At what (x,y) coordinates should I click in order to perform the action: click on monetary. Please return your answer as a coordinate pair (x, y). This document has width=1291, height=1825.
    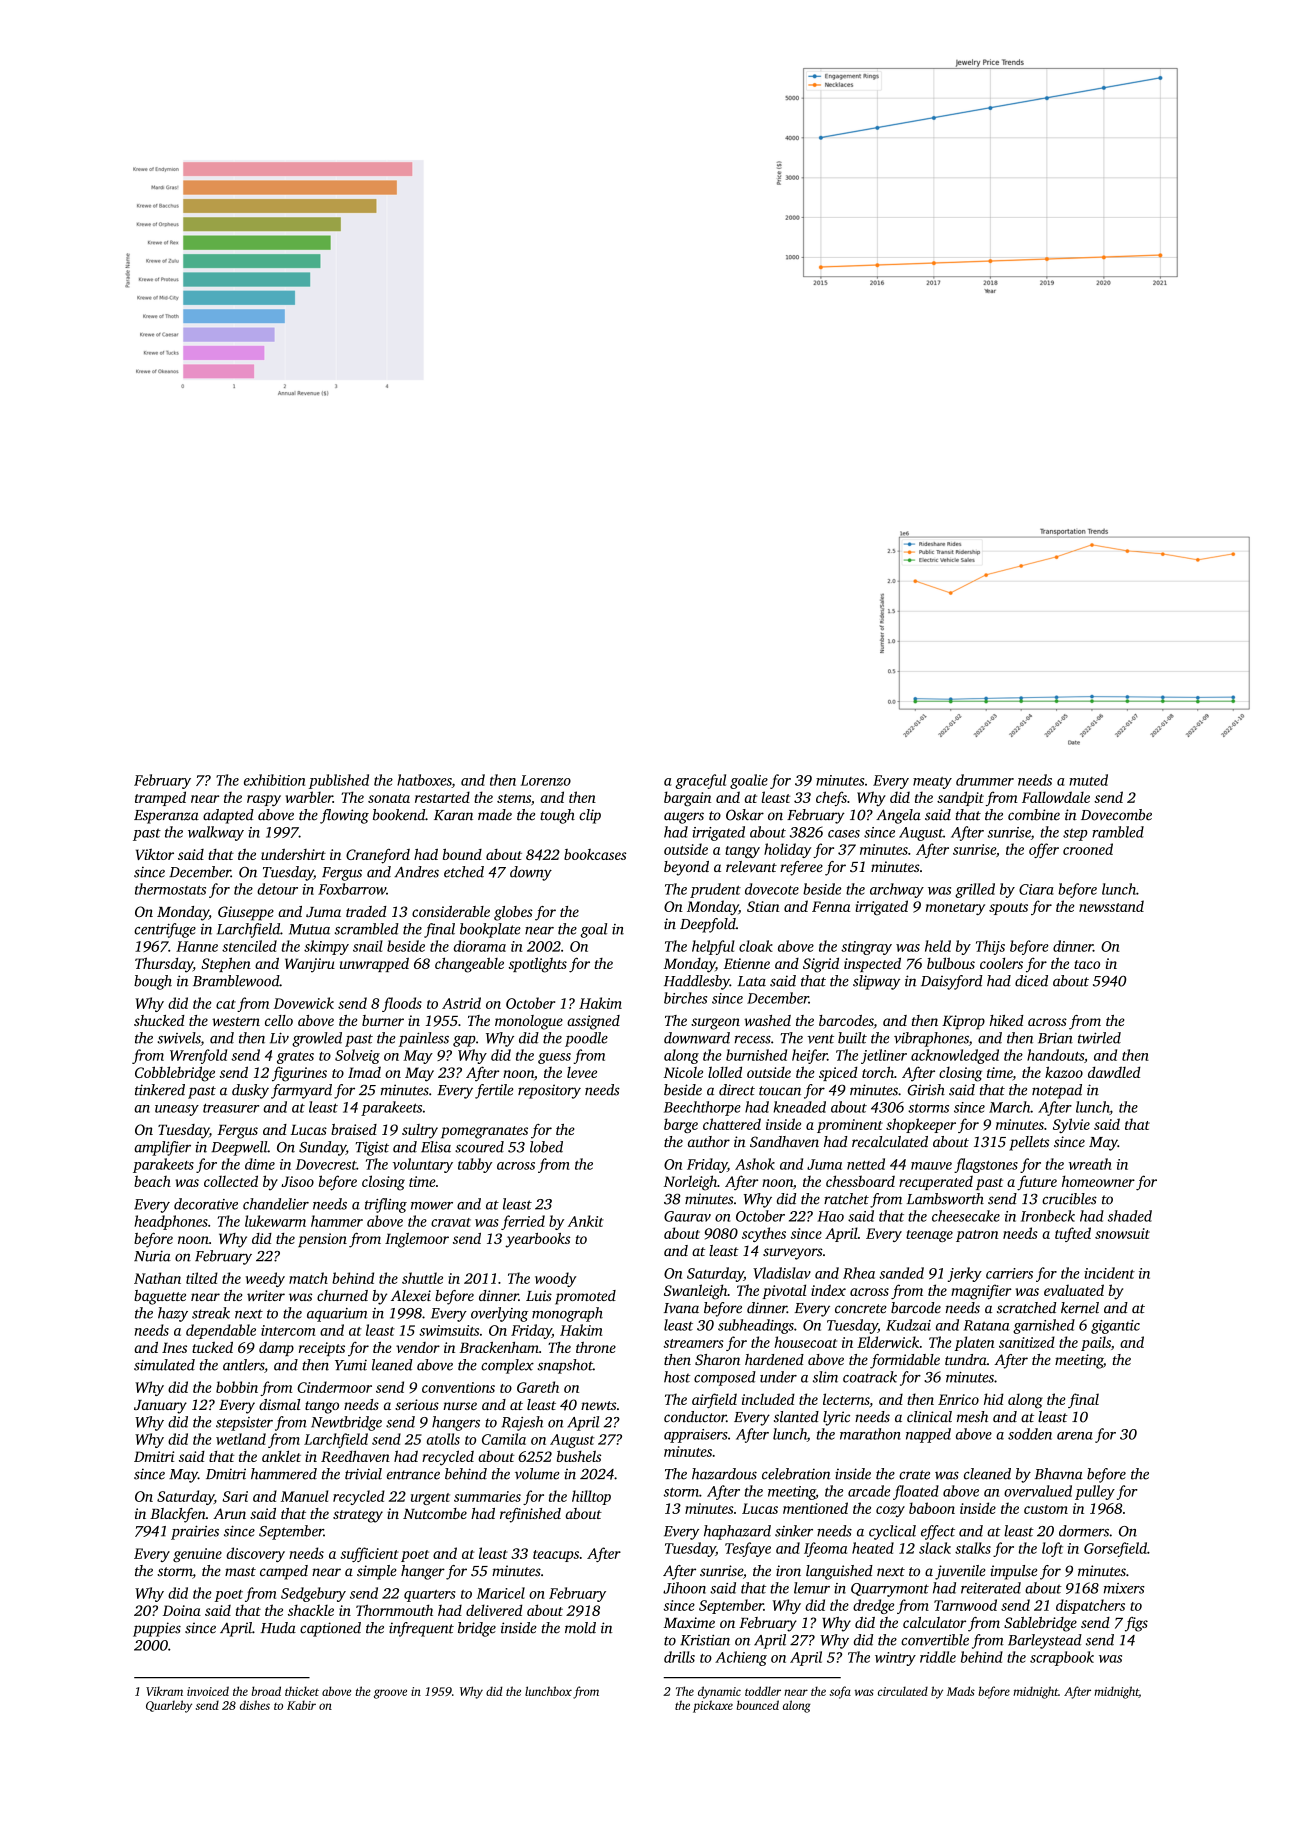
    Looking at the image, I should click on (955, 909).
